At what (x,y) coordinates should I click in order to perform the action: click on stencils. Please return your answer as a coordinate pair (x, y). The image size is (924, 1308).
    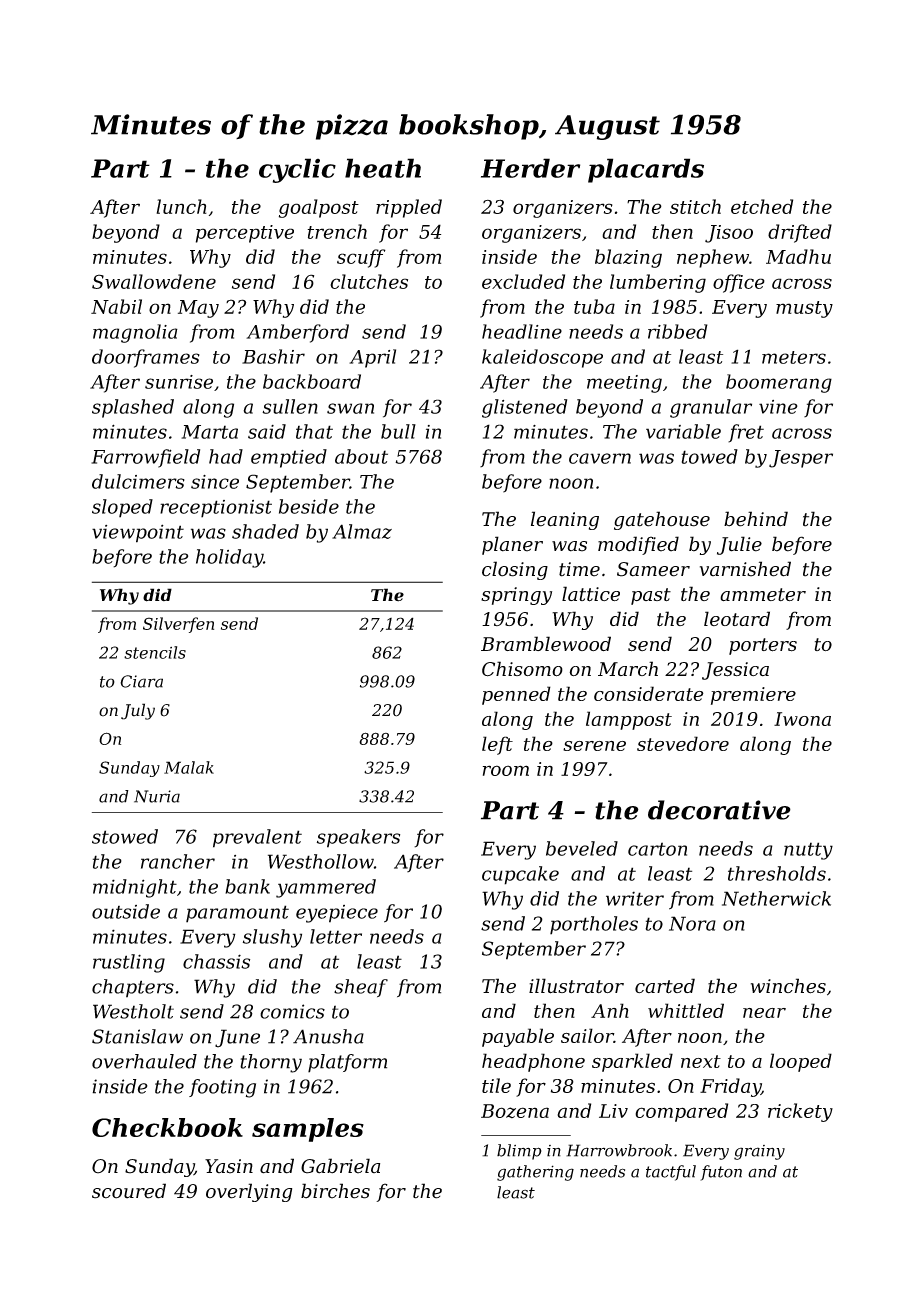
    Looking at the image, I should click on (155, 652).
